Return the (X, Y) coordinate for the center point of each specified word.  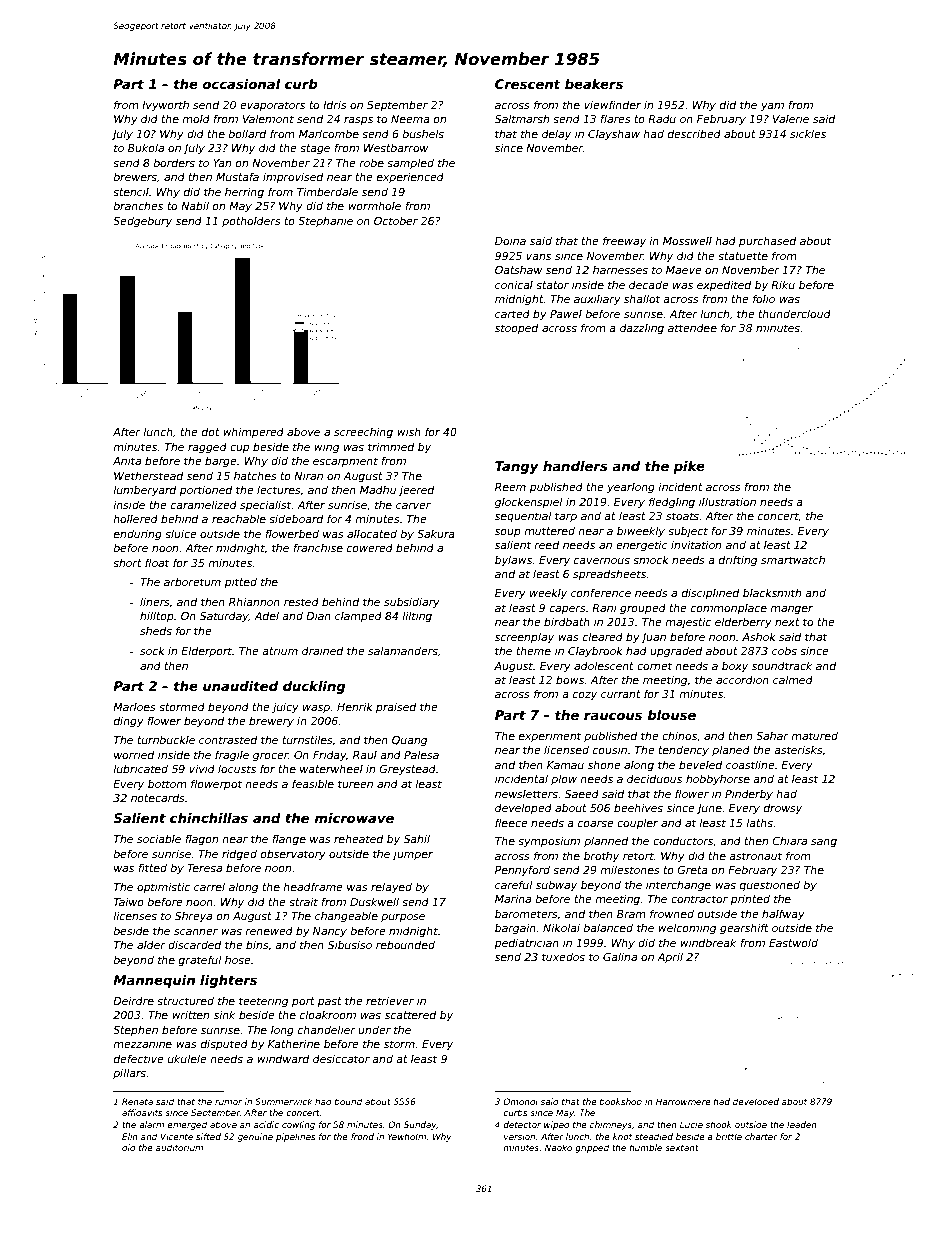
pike (689, 467)
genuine (255, 1137)
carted (512, 314)
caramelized (204, 504)
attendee (692, 328)
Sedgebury (142, 221)
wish (409, 431)
